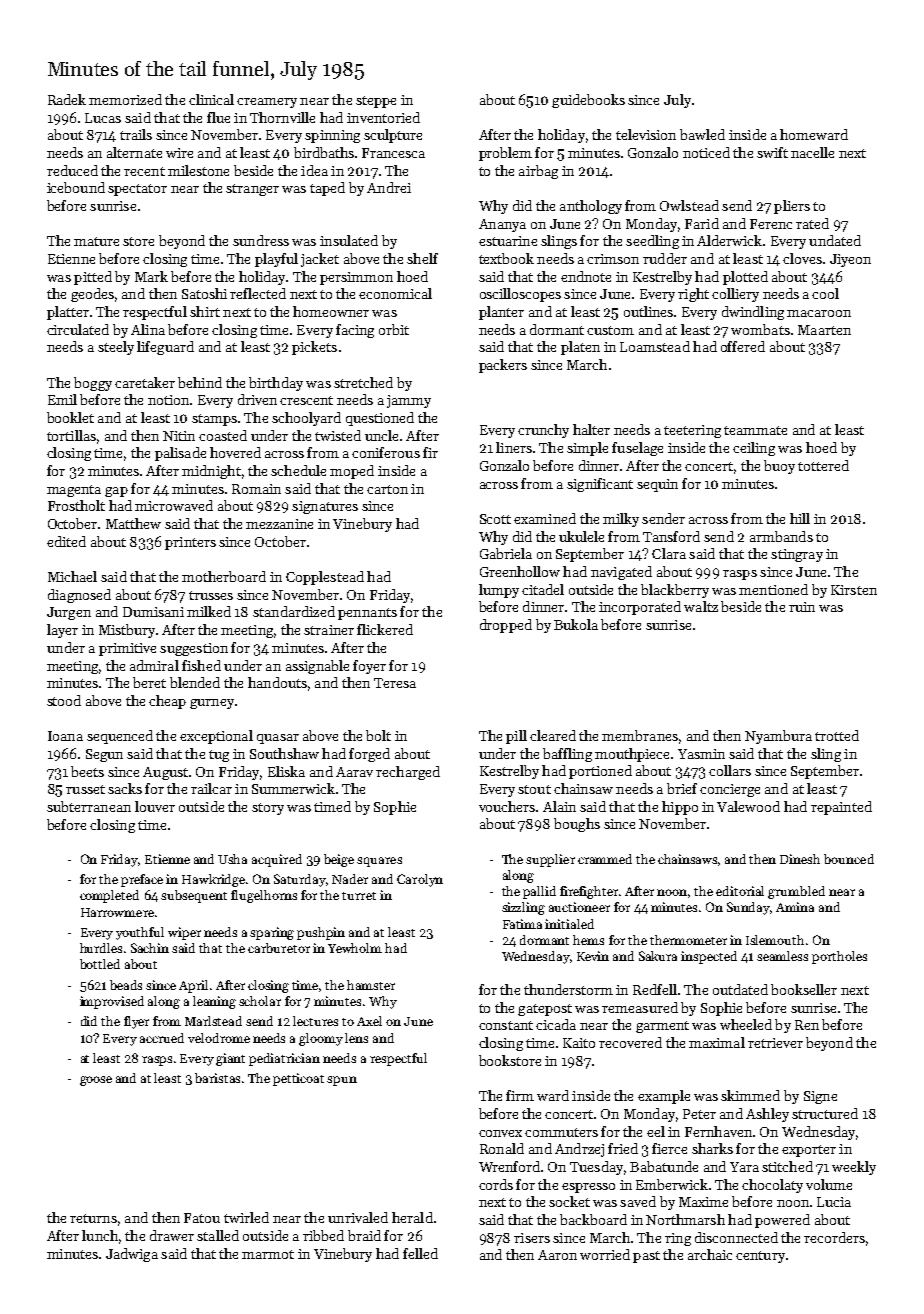 This page has width=924, height=1314. What do you see at coordinates (286, 771) in the page?
I see `Eliska` at bounding box center [286, 771].
